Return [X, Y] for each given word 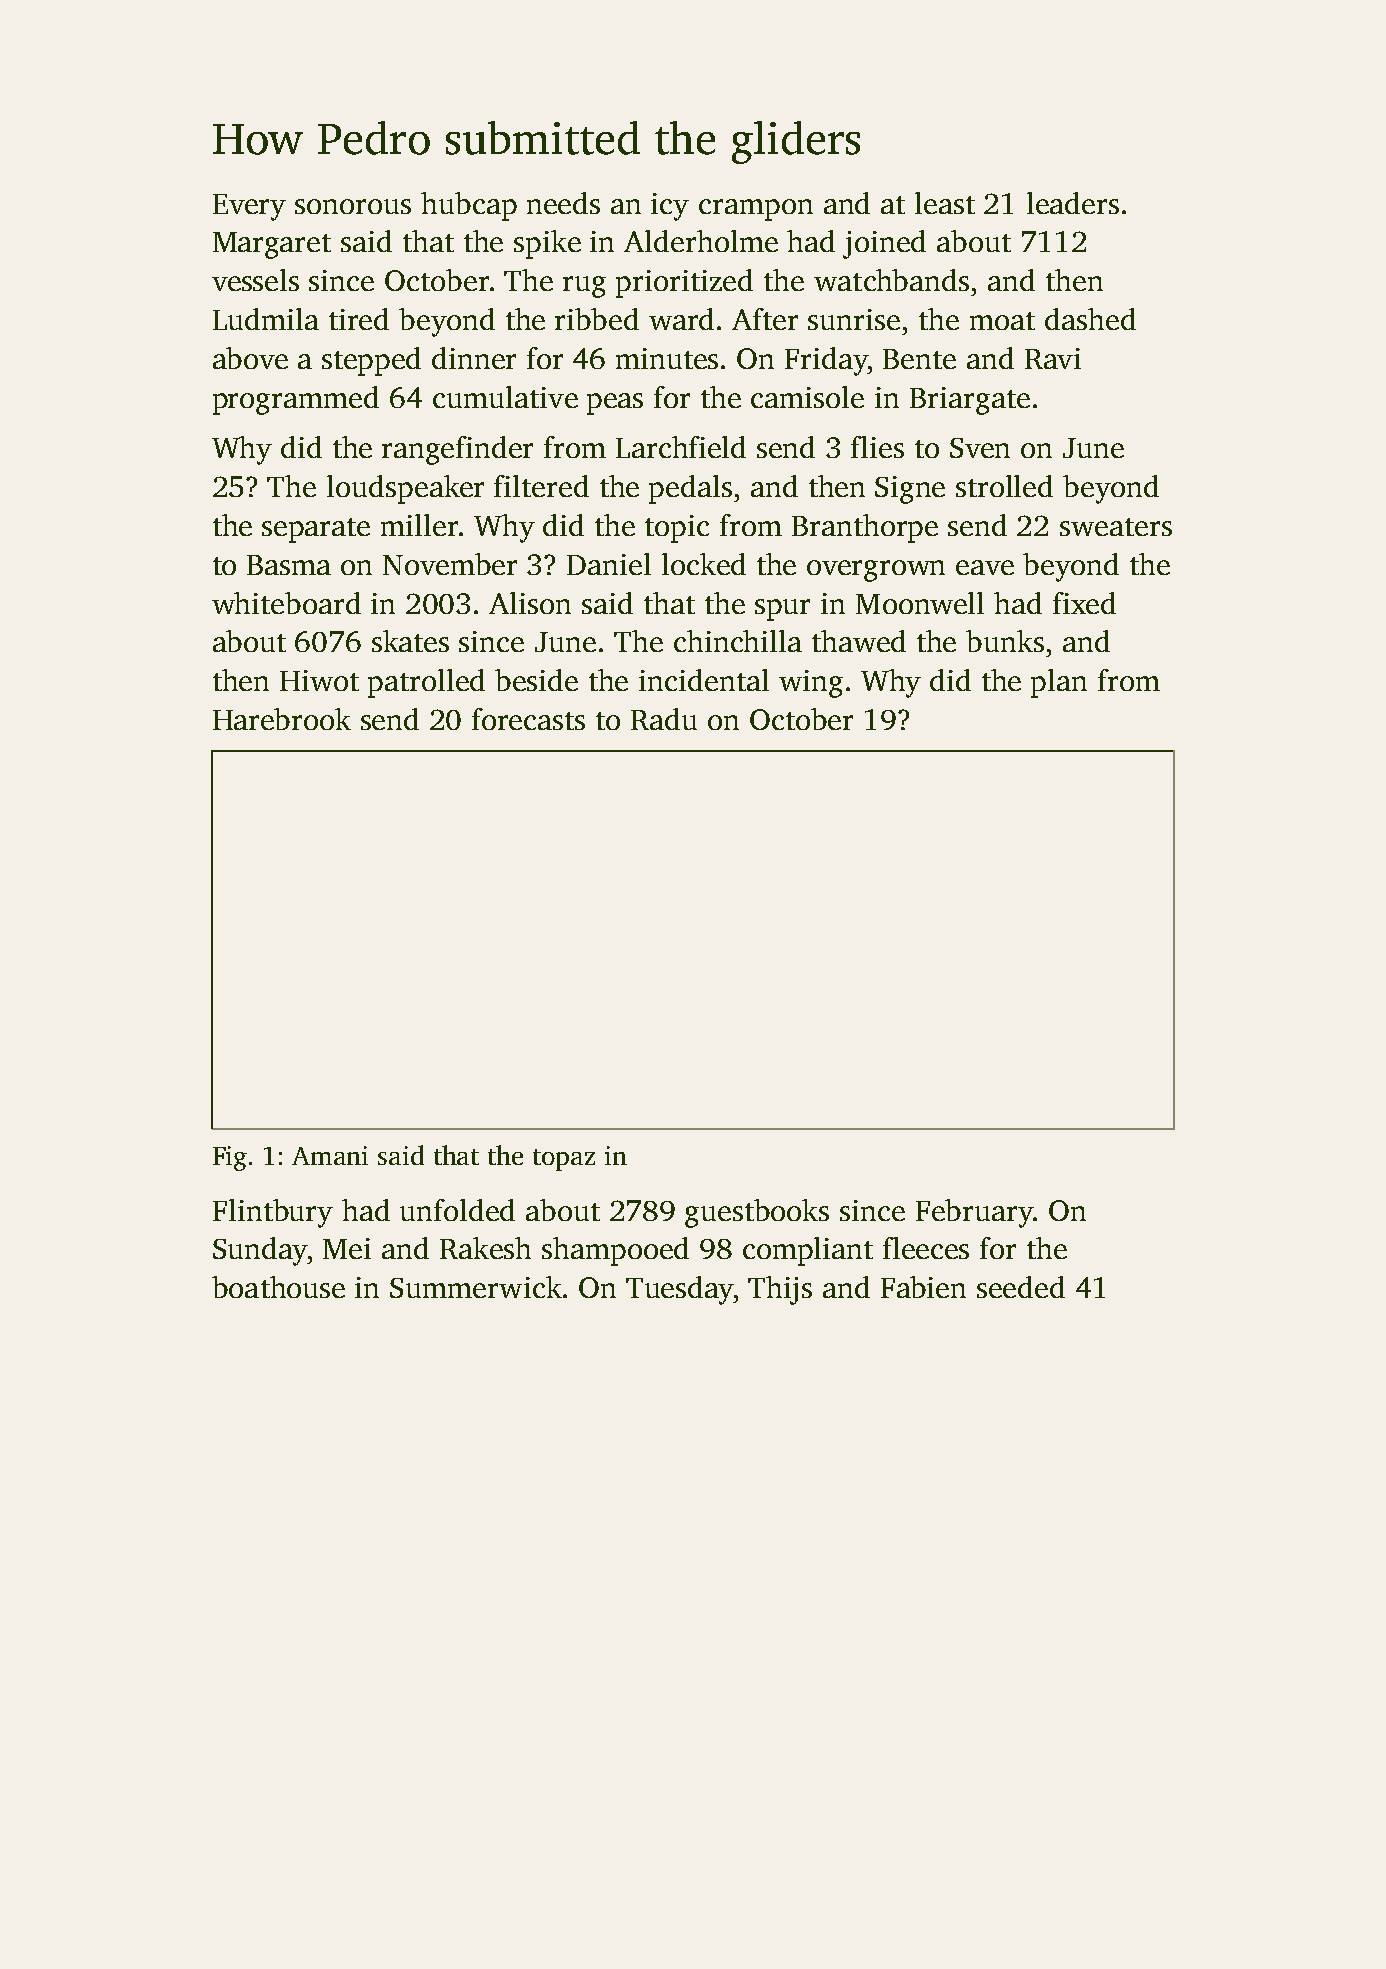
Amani [330, 1155]
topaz [564, 1160]
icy [670, 207]
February [974, 1213]
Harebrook [282, 719]
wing [811, 684]
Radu [664, 719]
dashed [1090, 319]
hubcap [469, 206]
